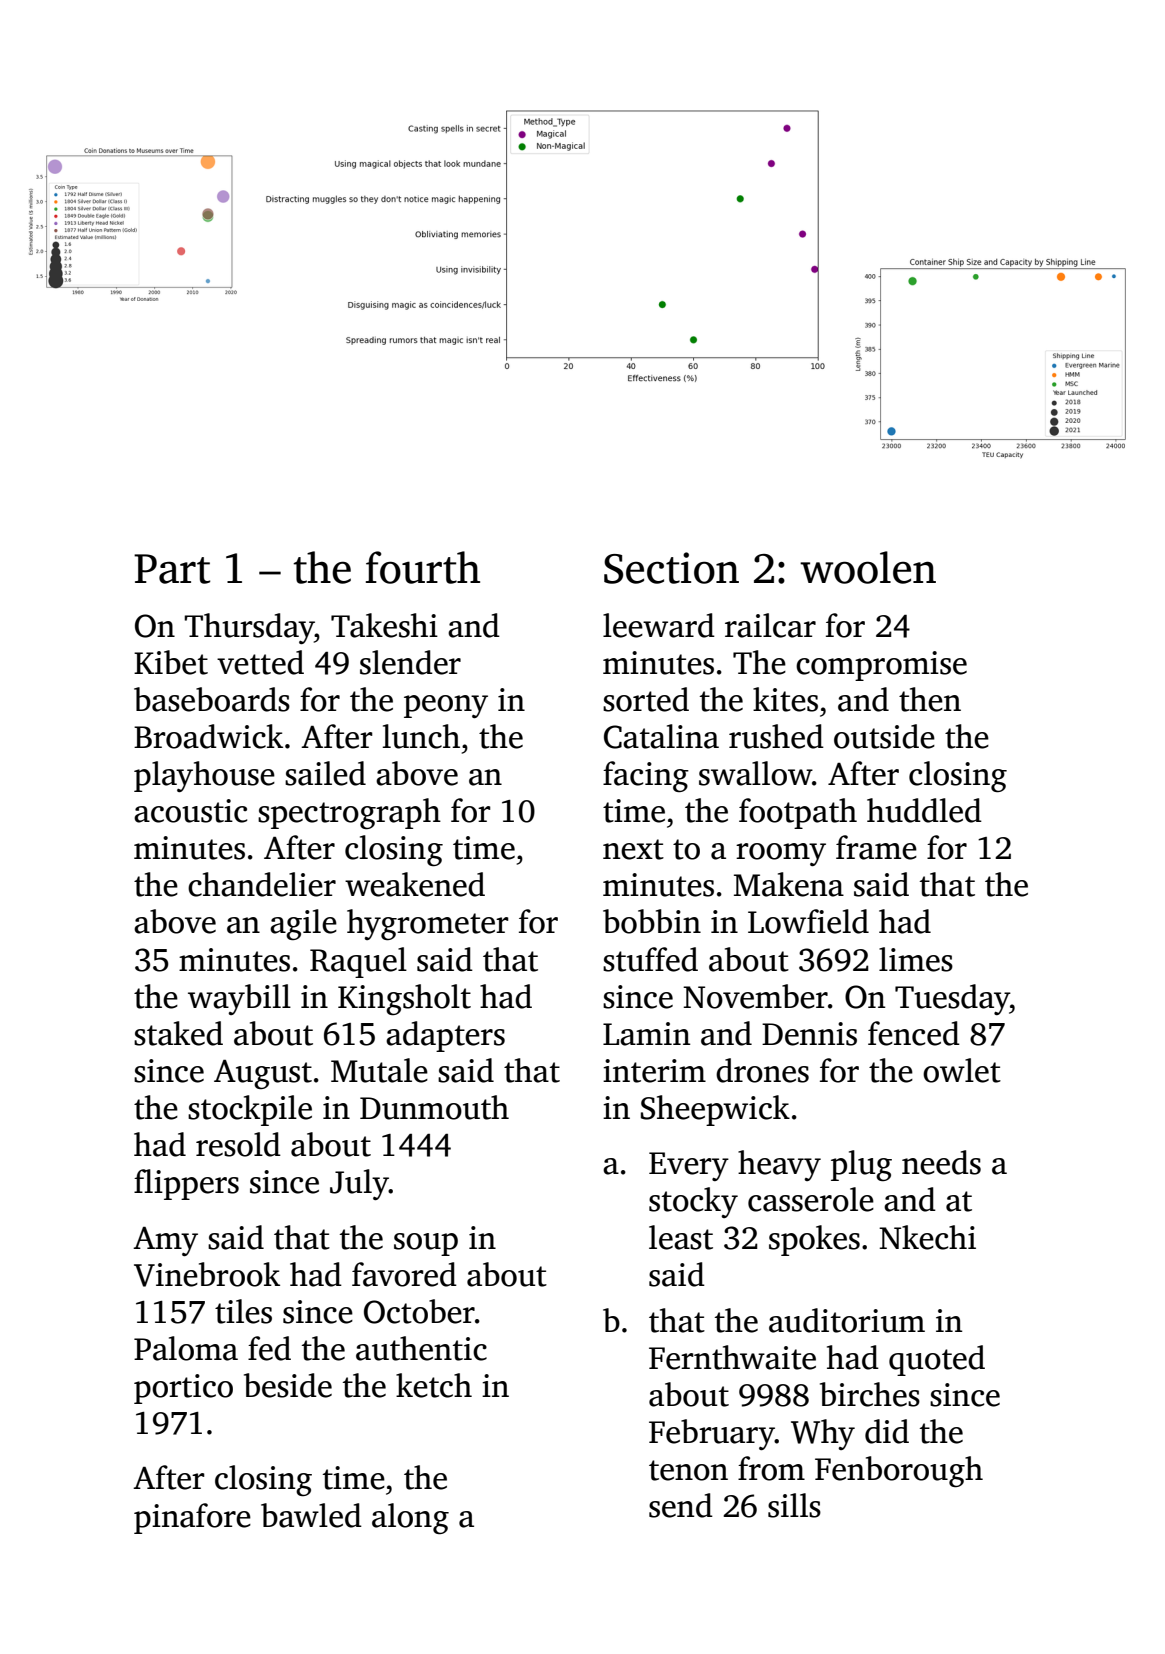 The width and height of the screenshot is (1165, 1654). I want to click on Lowfield, so click(808, 921).
